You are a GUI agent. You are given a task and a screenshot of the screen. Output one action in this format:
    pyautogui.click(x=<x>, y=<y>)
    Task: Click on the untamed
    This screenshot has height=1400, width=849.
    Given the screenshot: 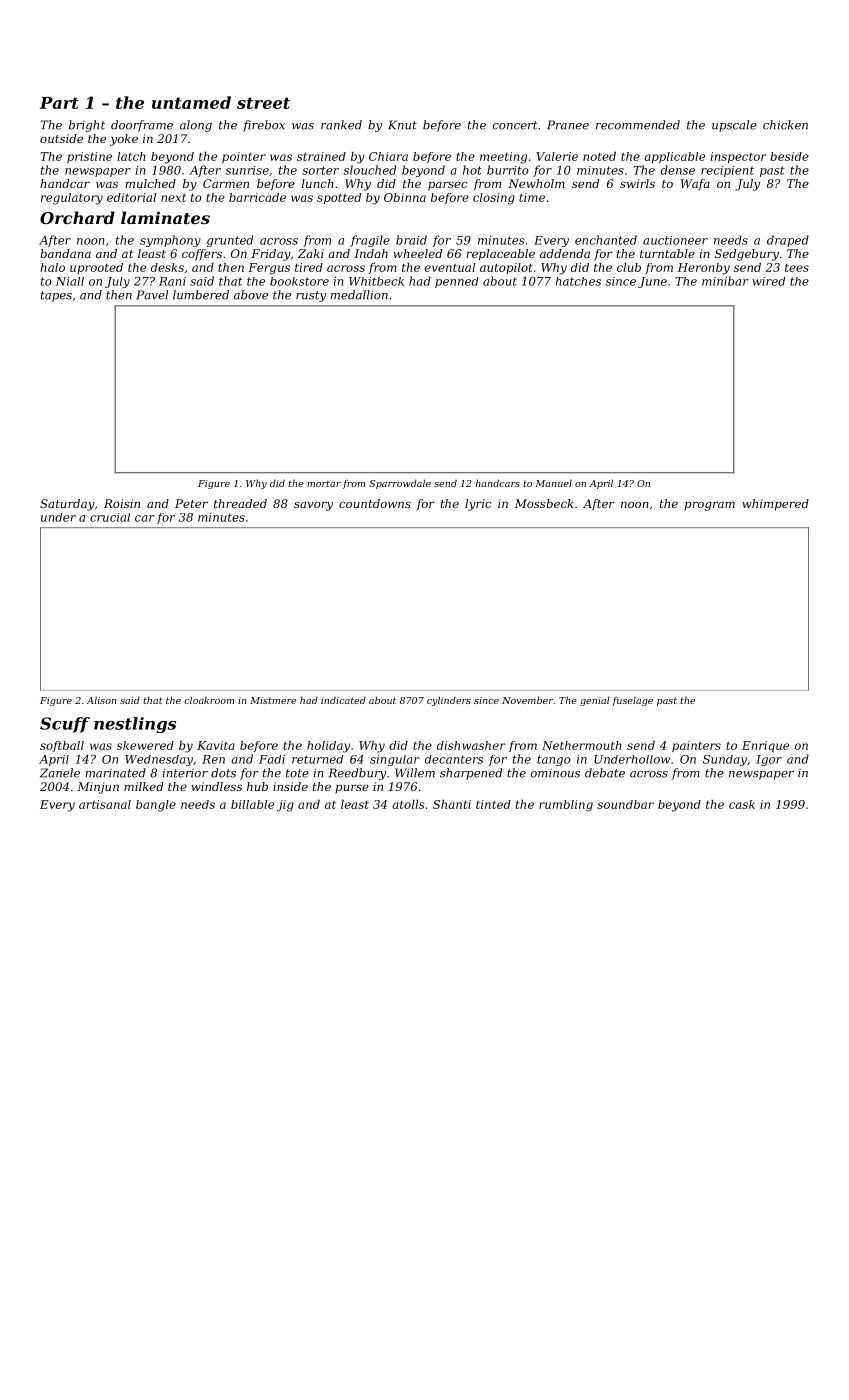 What is the action you would take?
    pyautogui.click(x=191, y=102)
